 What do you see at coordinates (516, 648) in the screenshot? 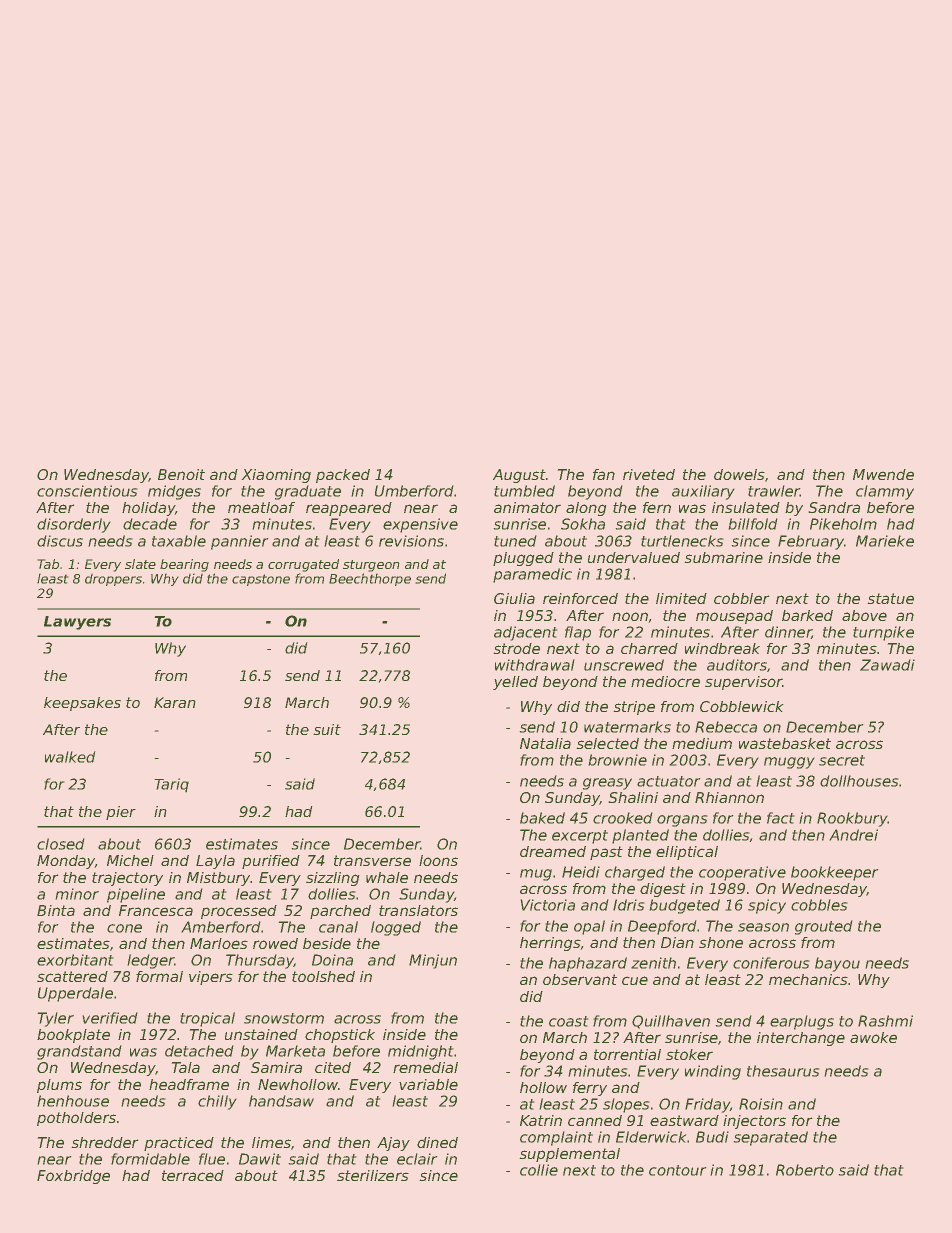
I see `strode` at bounding box center [516, 648].
